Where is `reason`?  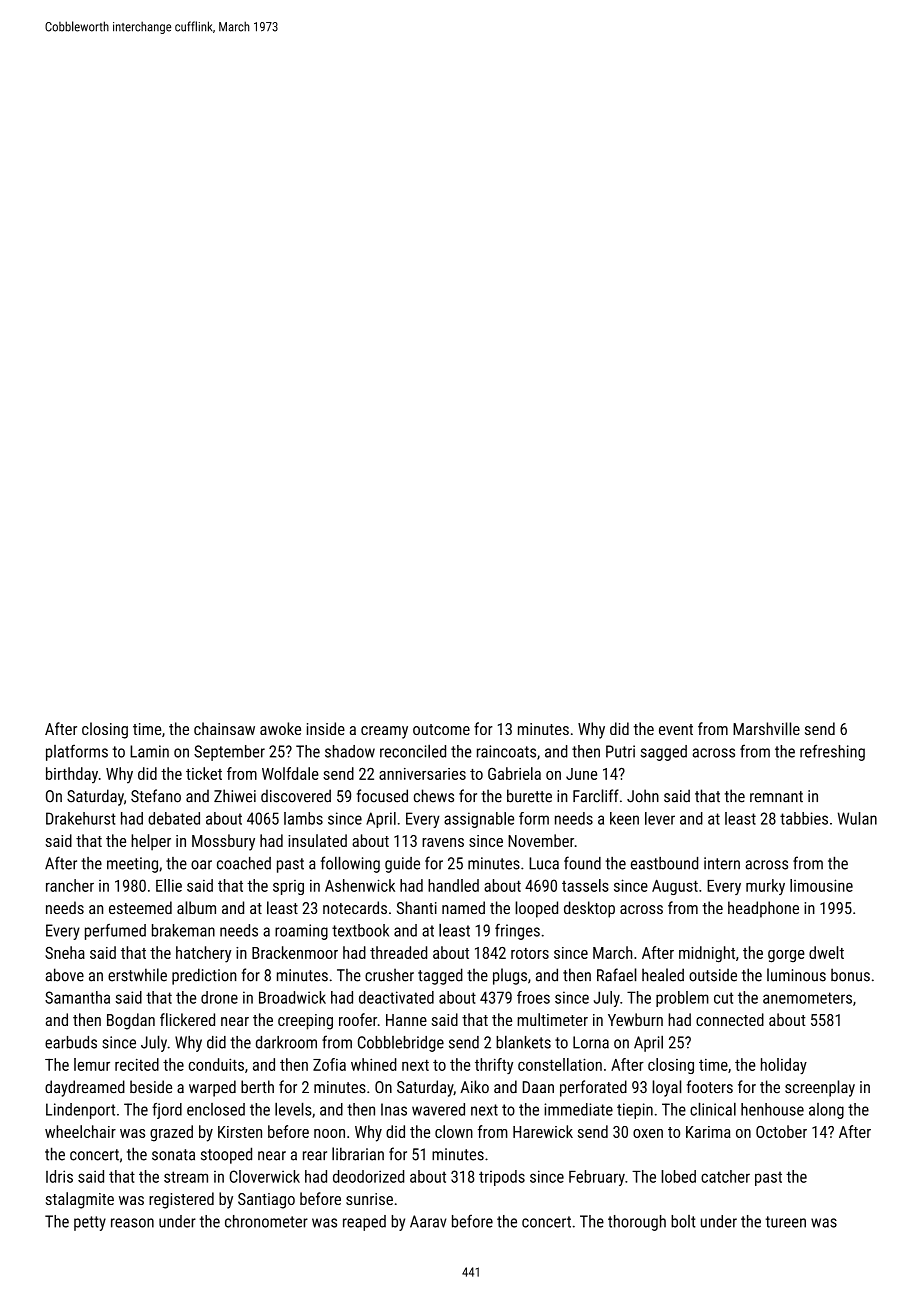
reason is located at coordinates (132, 1223).
